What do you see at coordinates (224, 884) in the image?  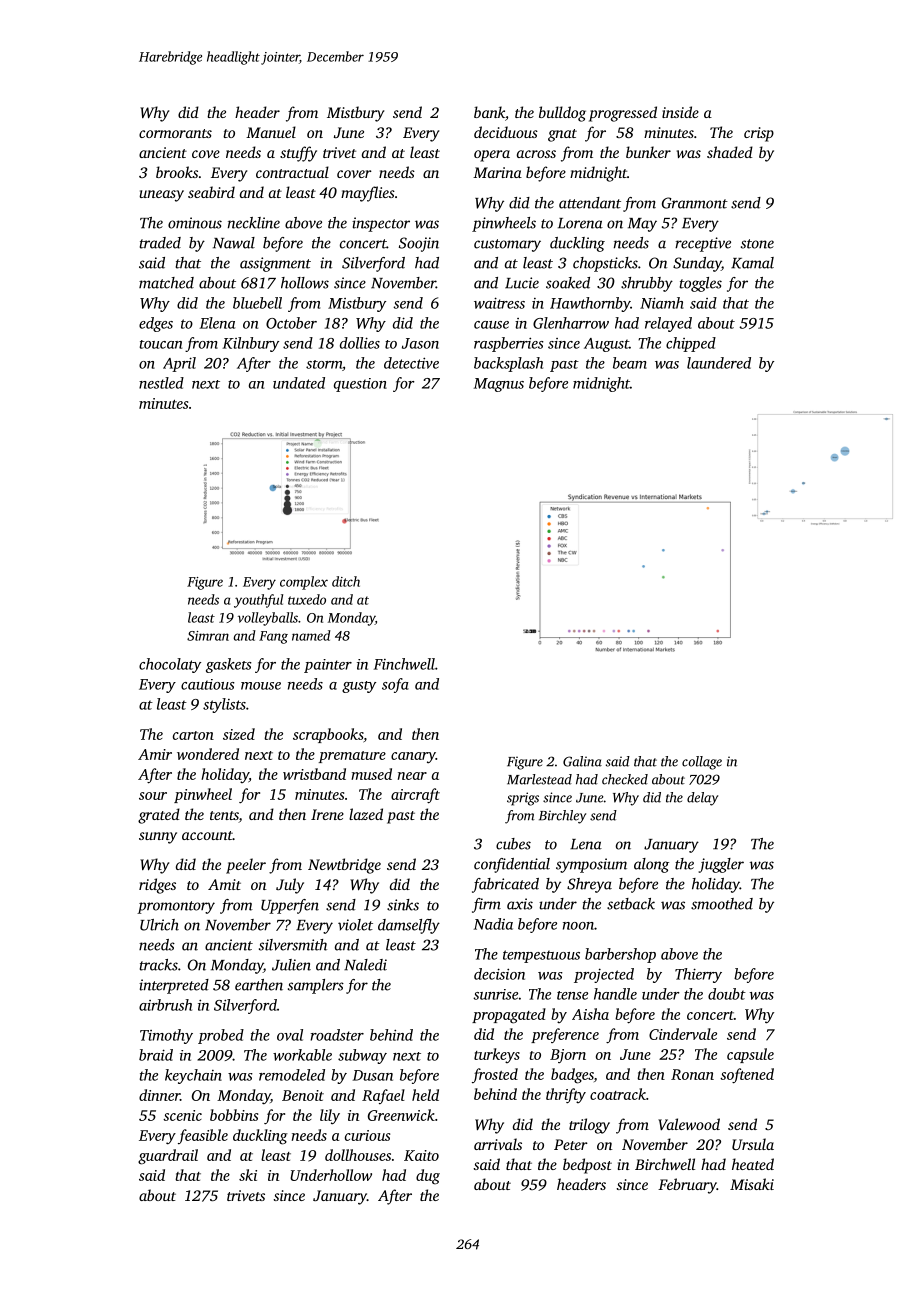 I see `Amit` at bounding box center [224, 884].
